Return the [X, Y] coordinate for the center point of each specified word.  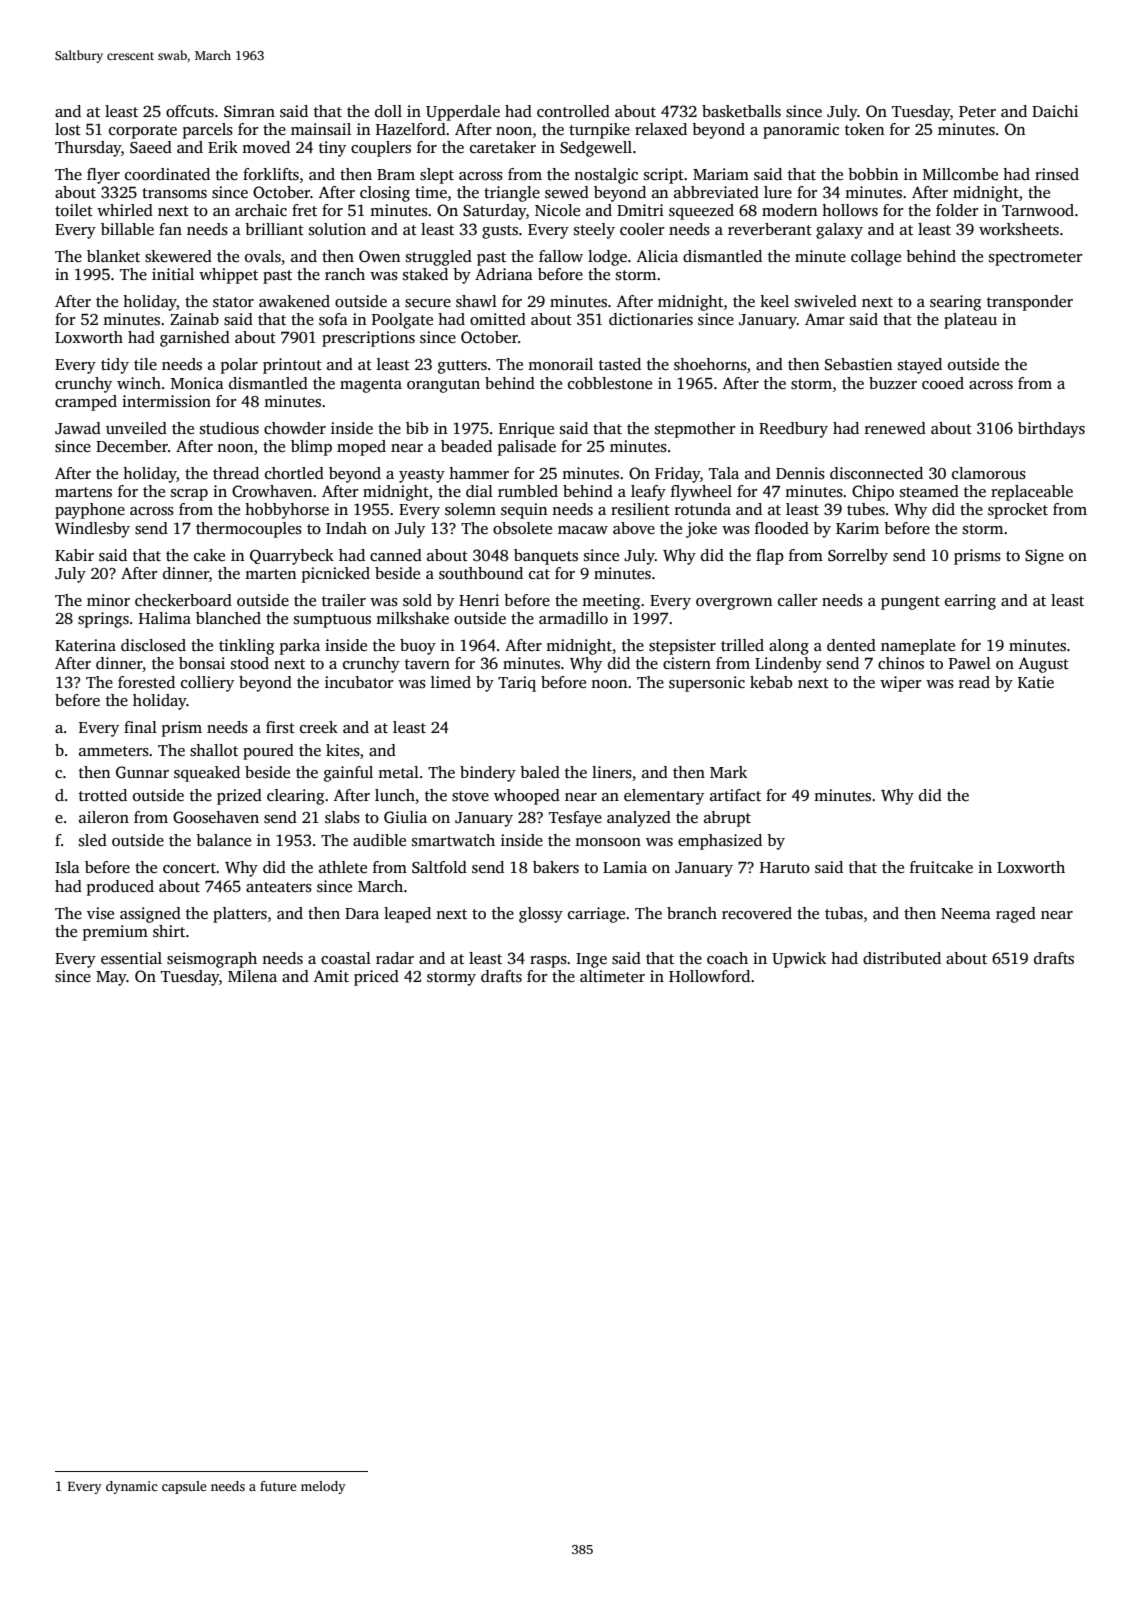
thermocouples [249, 530]
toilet [74, 210]
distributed [902, 958]
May [111, 978]
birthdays [1051, 430]
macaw [583, 530]
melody [323, 1487]
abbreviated [716, 192]
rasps [548, 962]
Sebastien [858, 364]
